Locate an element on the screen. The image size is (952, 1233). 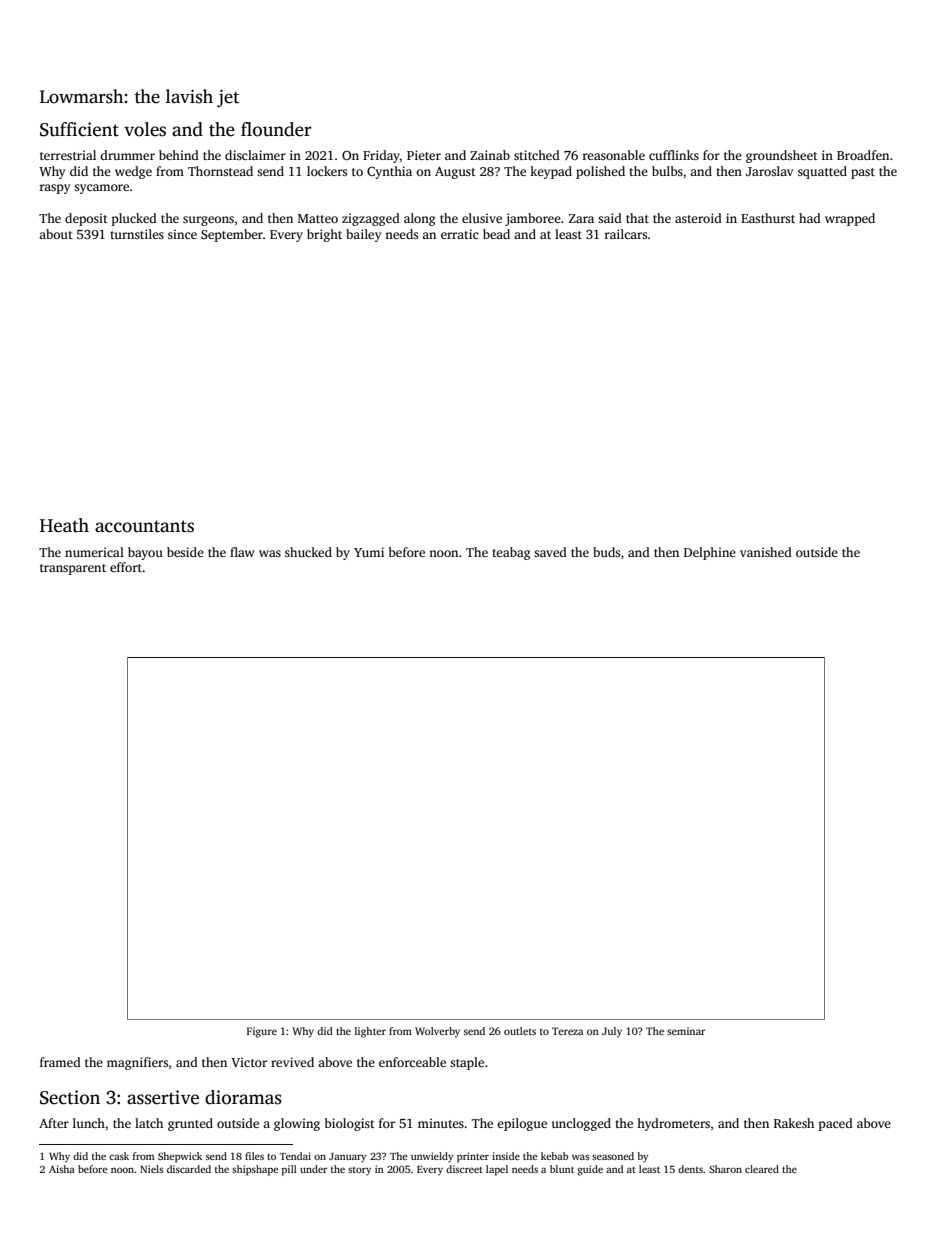
Figure is located at coordinates (262, 1032).
